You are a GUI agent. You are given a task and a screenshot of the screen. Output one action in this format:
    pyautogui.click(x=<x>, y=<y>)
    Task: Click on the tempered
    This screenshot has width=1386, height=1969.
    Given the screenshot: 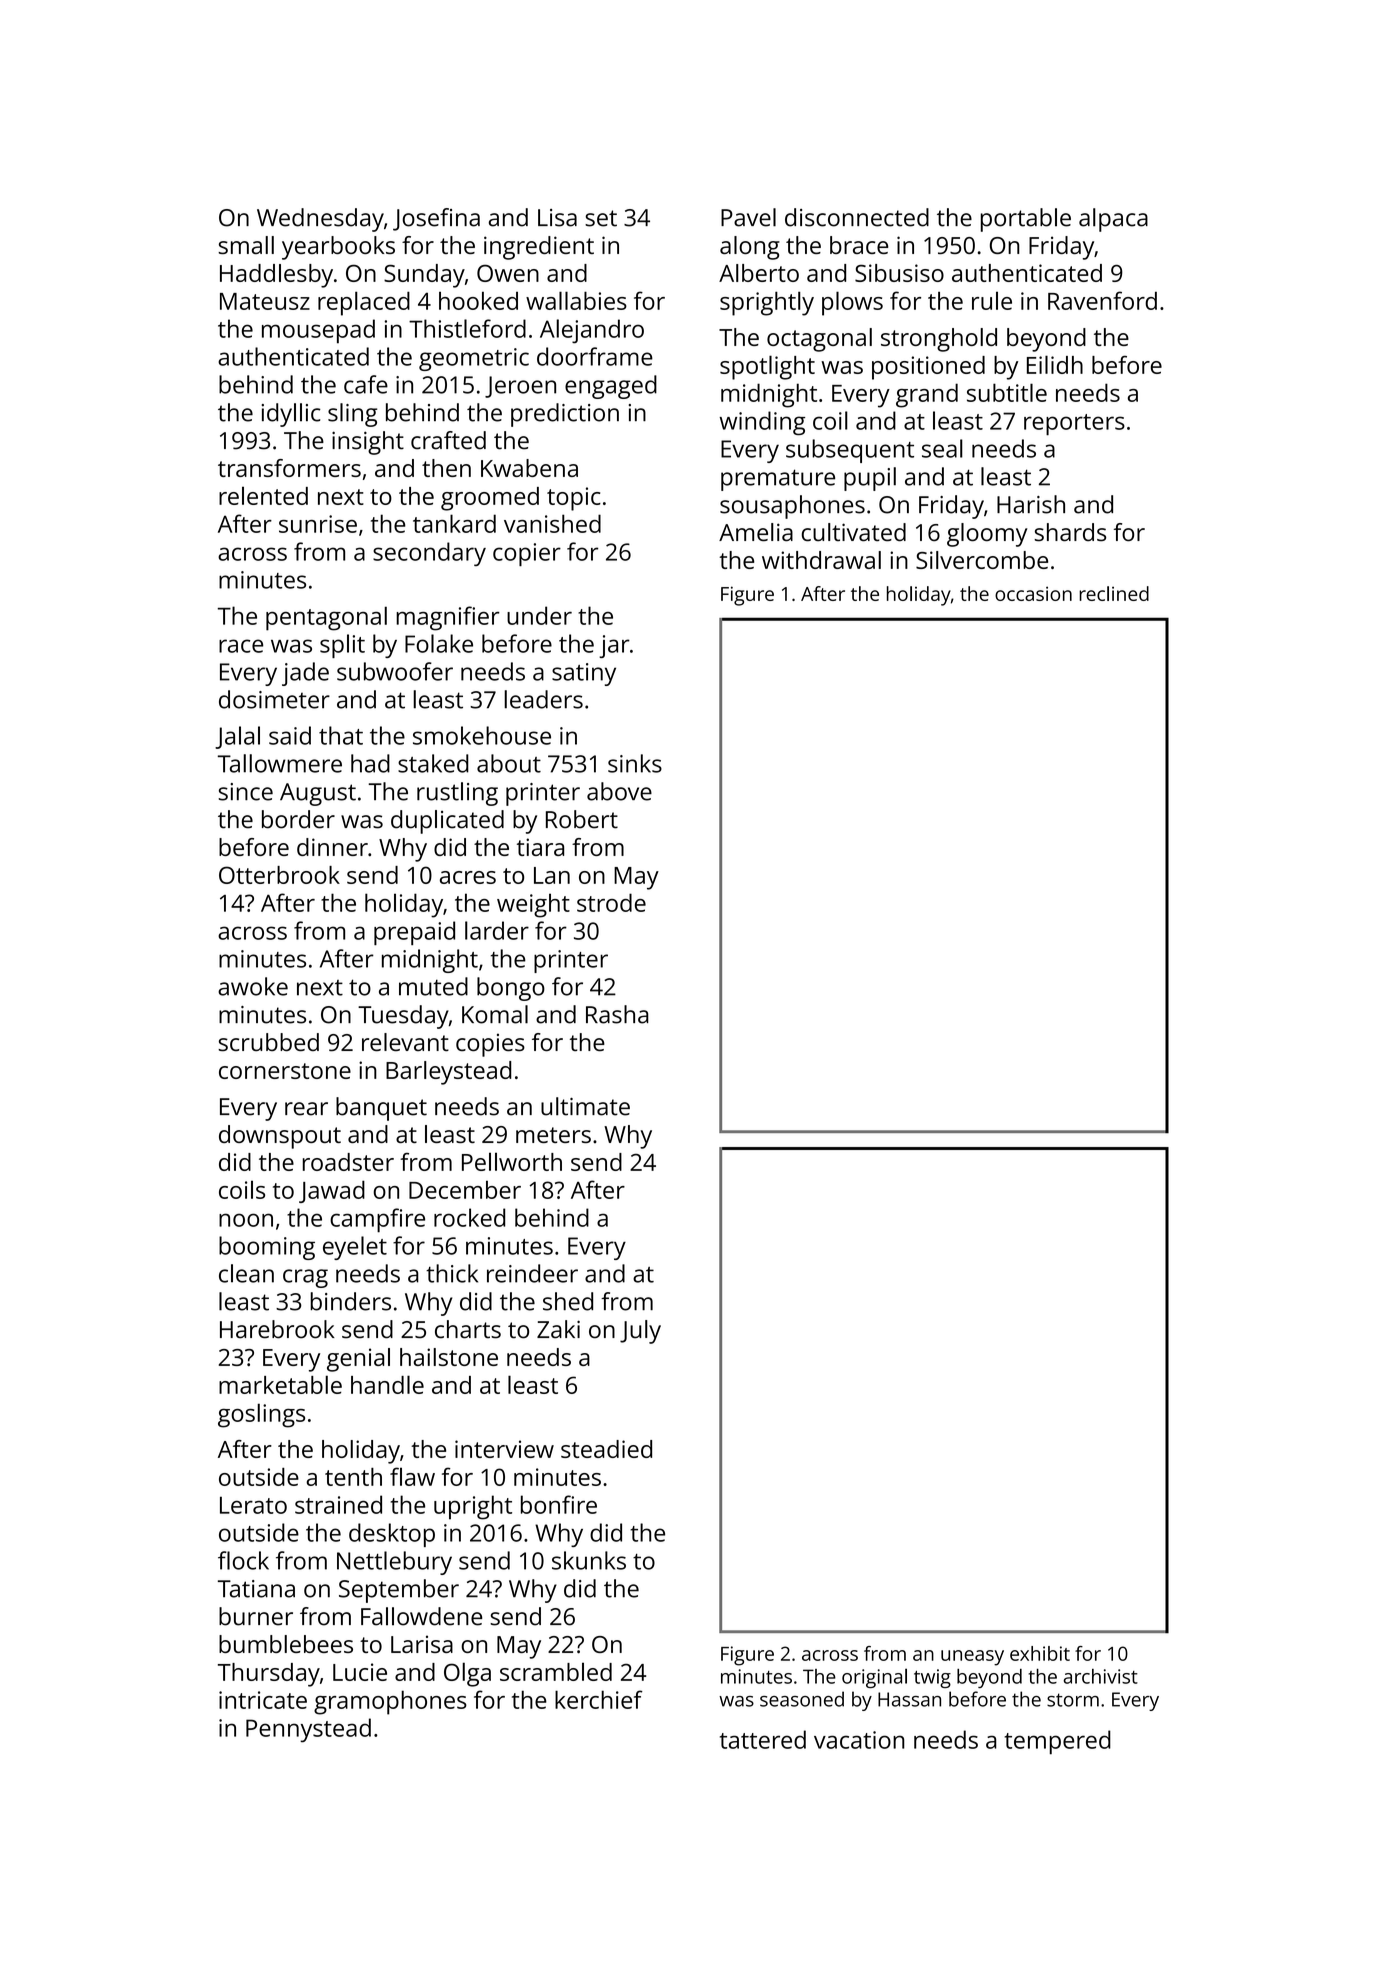 What is the action you would take?
    pyautogui.click(x=1058, y=1742)
